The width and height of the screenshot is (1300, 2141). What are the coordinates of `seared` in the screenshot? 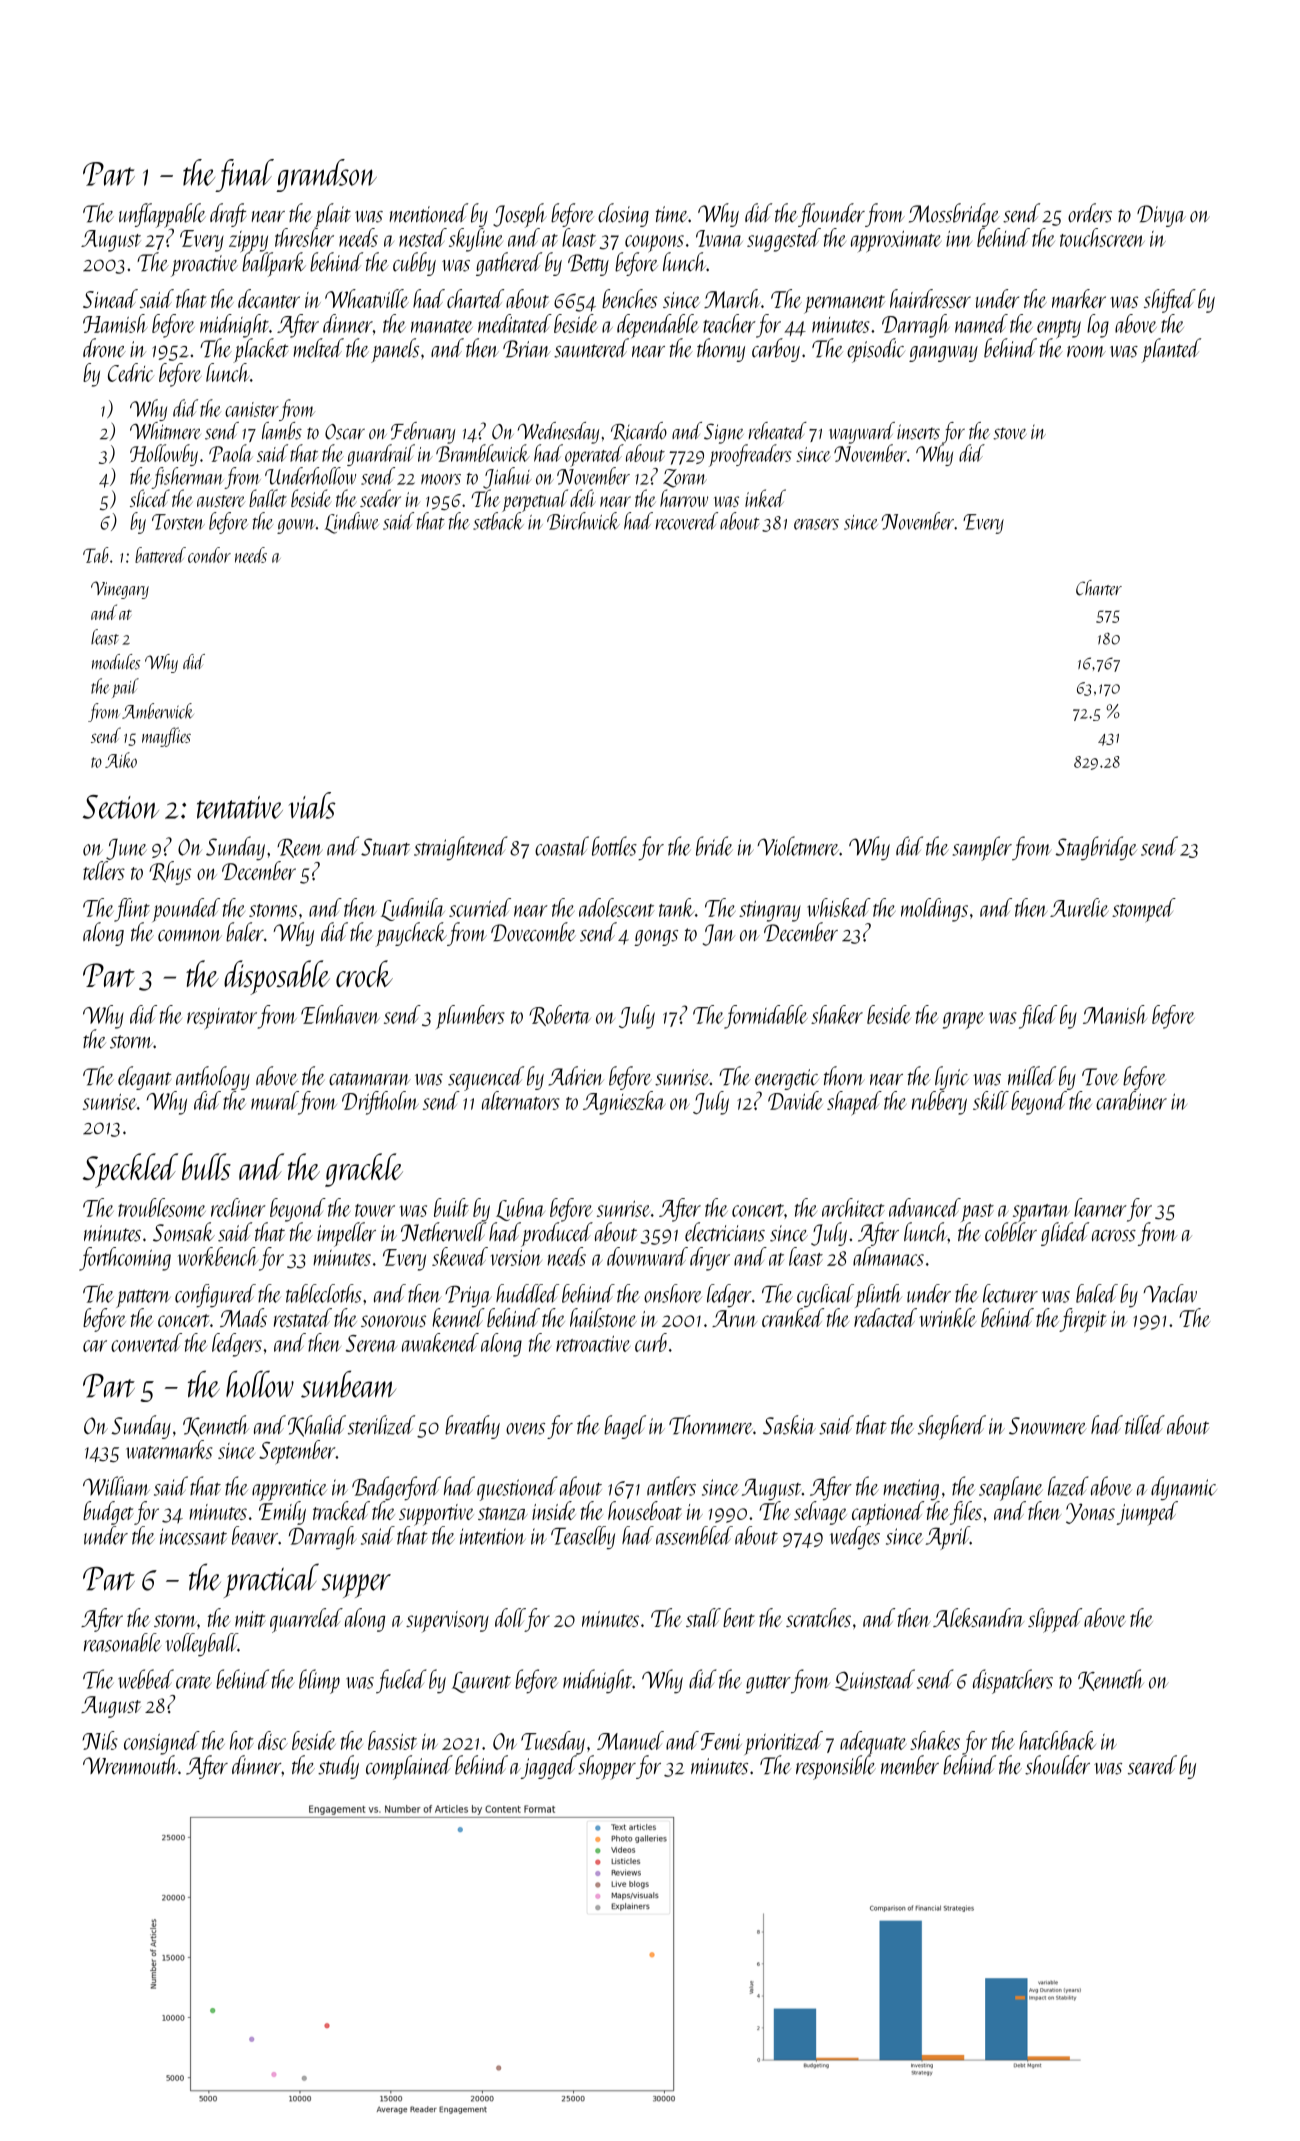 It's located at (1152, 1765).
